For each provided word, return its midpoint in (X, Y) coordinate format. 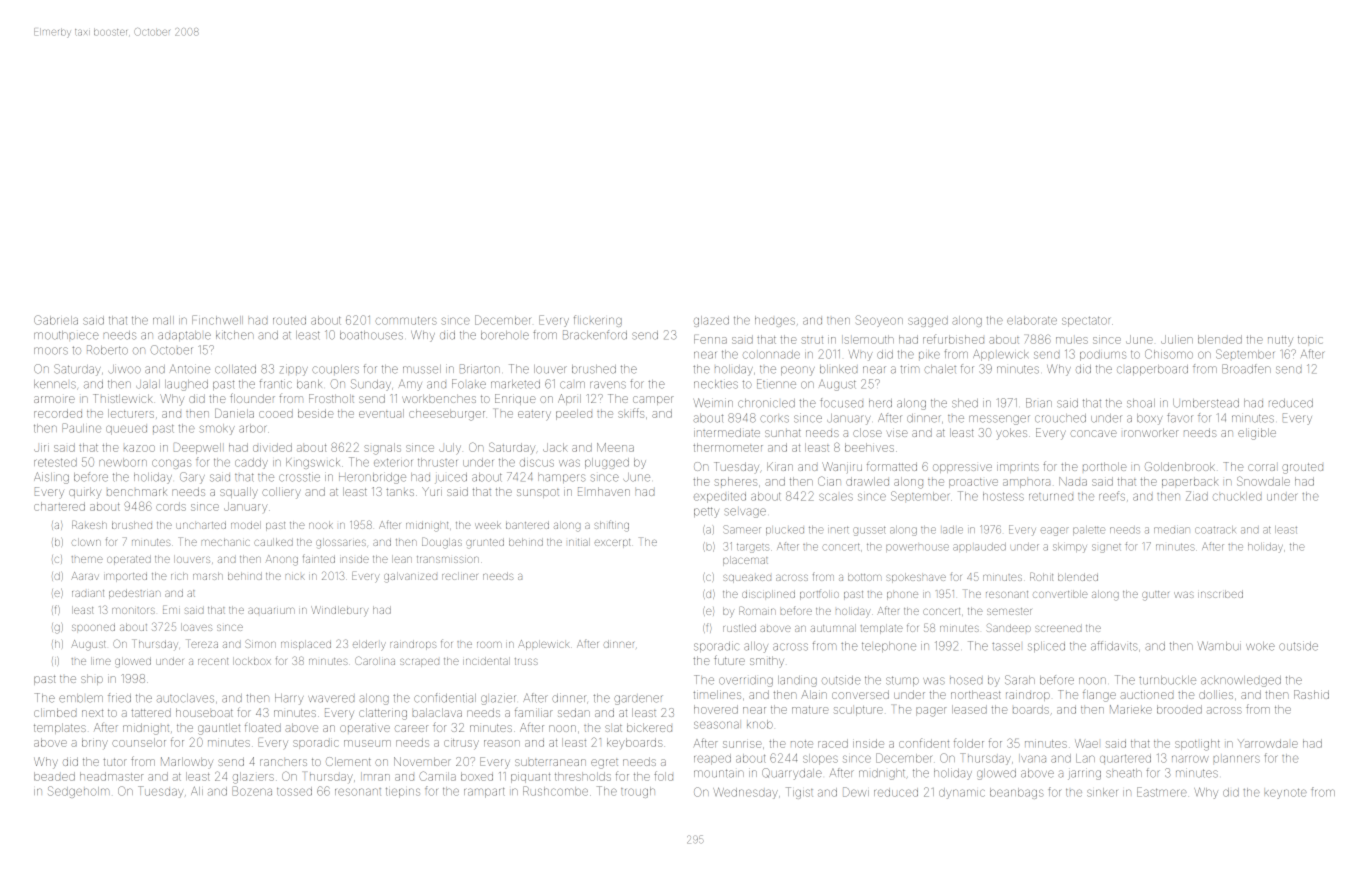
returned (1051, 497)
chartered (59, 506)
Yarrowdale (1268, 743)
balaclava (437, 712)
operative (365, 727)
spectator (1086, 322)
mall (163, 320)
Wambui (1219, 646)
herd (880, 403)
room (489, 645)
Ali (197, 791)
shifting (611, 526)
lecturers (131, 413)
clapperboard (1152, 370)
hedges (775, 321)
